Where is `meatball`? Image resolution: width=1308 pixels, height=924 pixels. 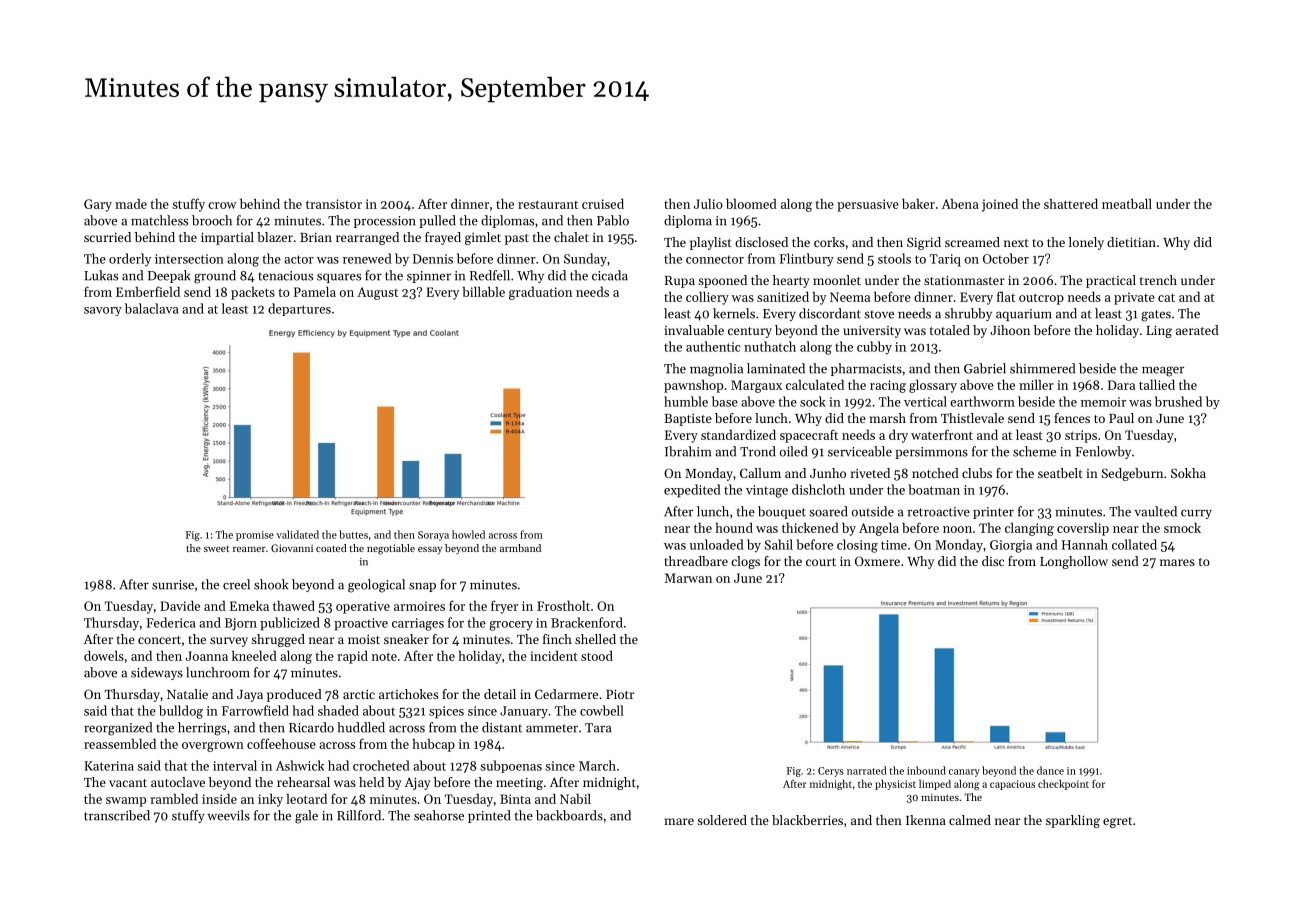 meatball is located at coordinates (1127, 203).
